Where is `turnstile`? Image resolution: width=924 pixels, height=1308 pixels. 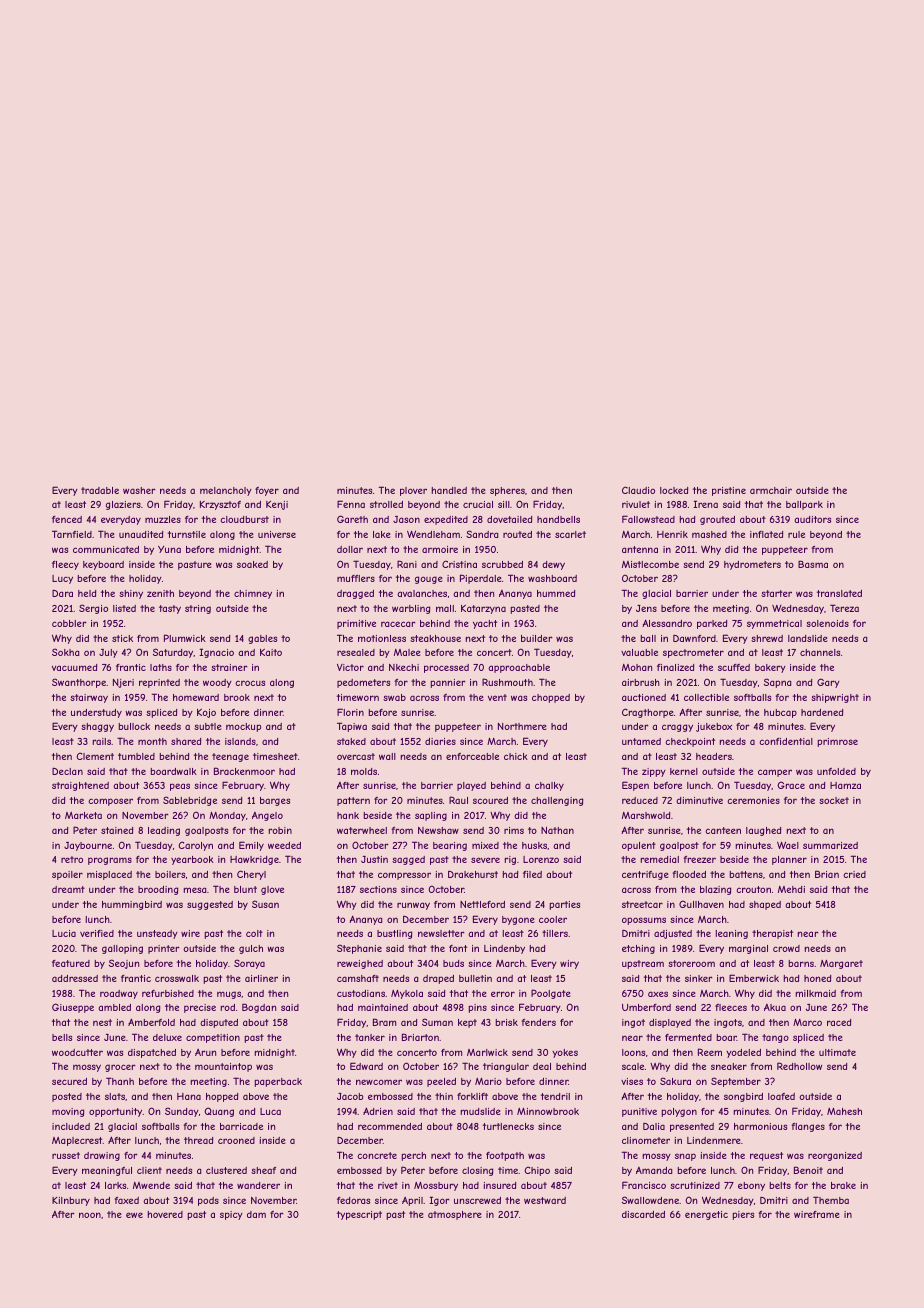
turnstile is located at coordinates (187, 534).
